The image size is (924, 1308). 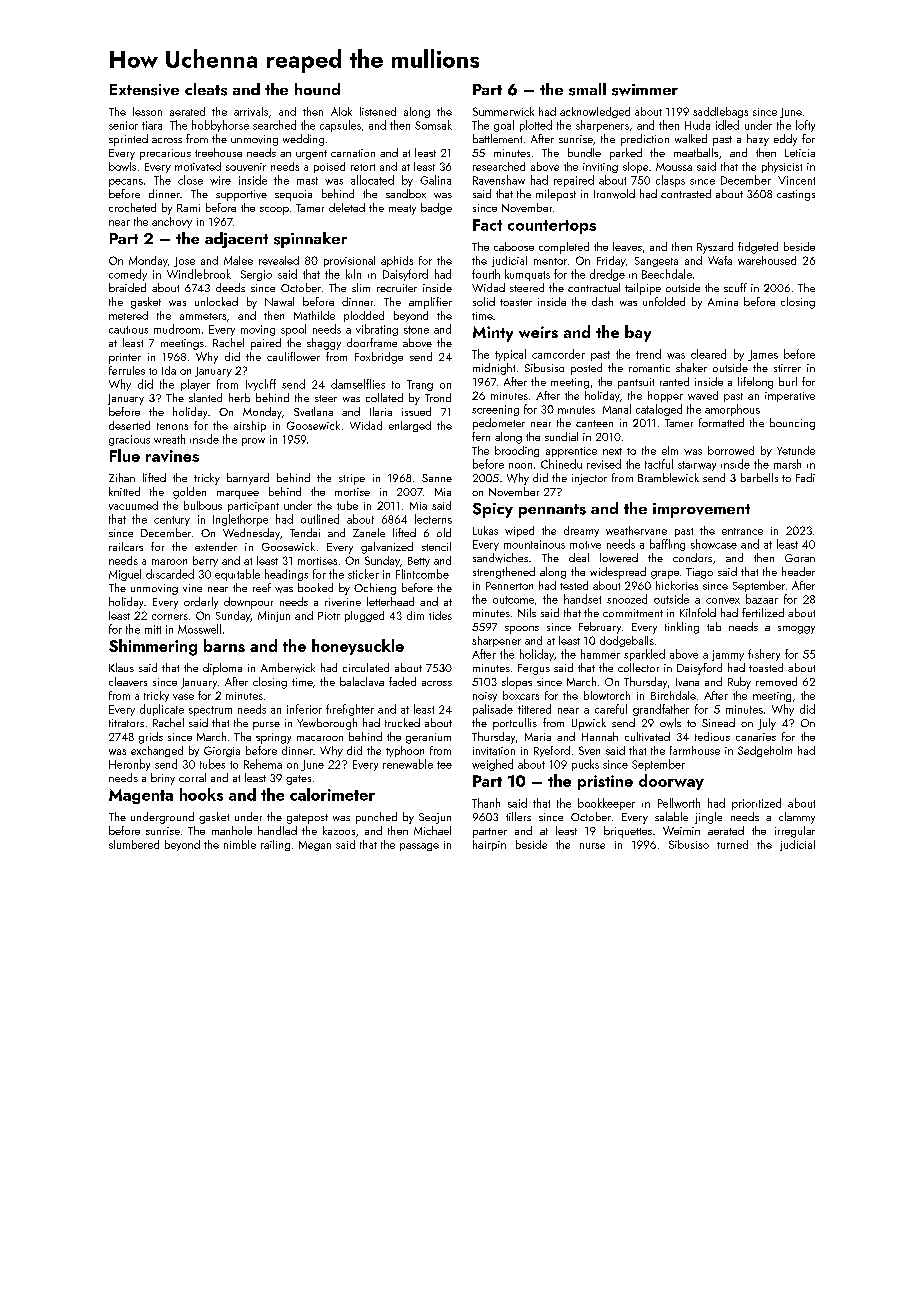 I want to click on listened, so click(x=378, y=111).
